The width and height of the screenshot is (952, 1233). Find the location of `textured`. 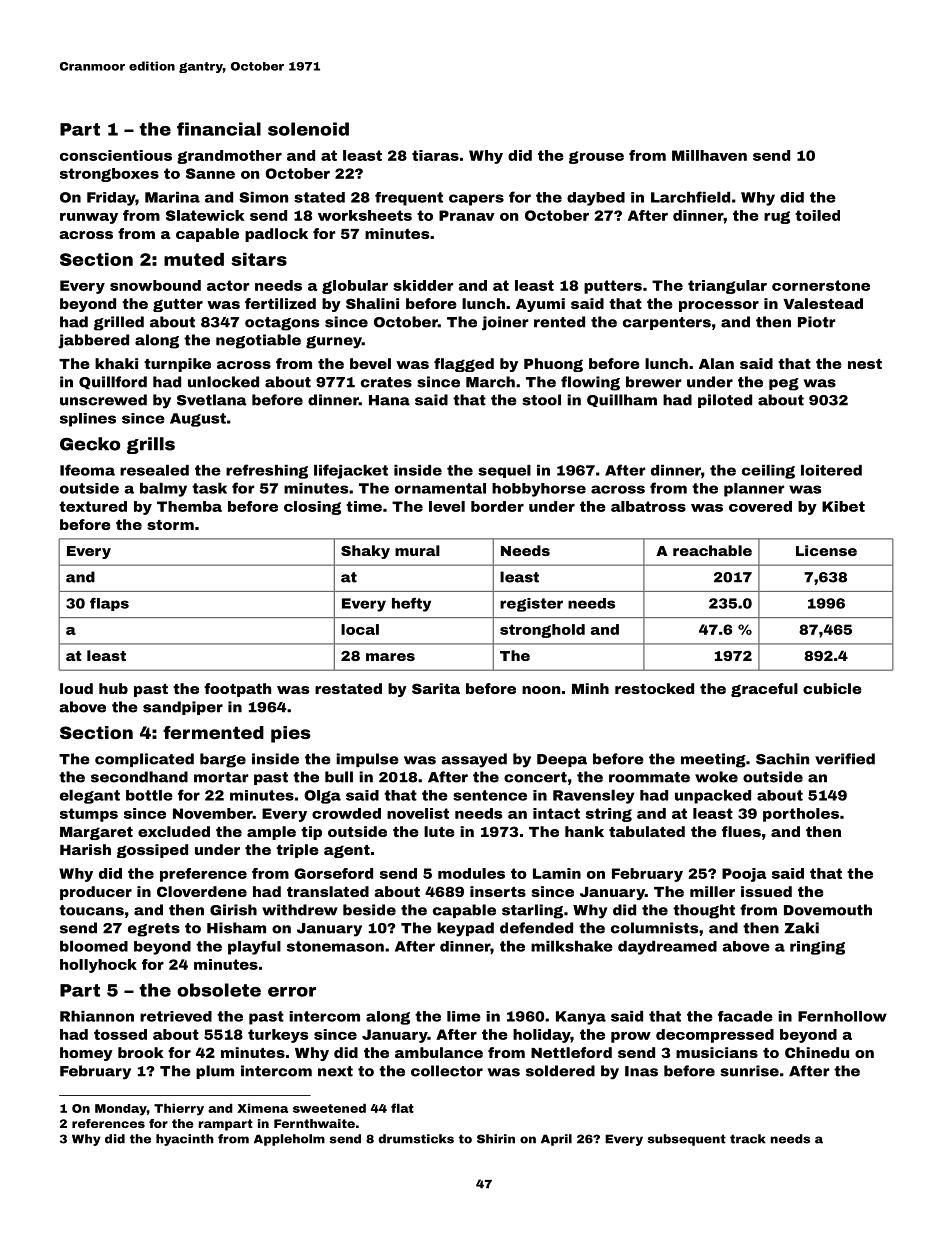

textured is located at coordinates (93, 506).
